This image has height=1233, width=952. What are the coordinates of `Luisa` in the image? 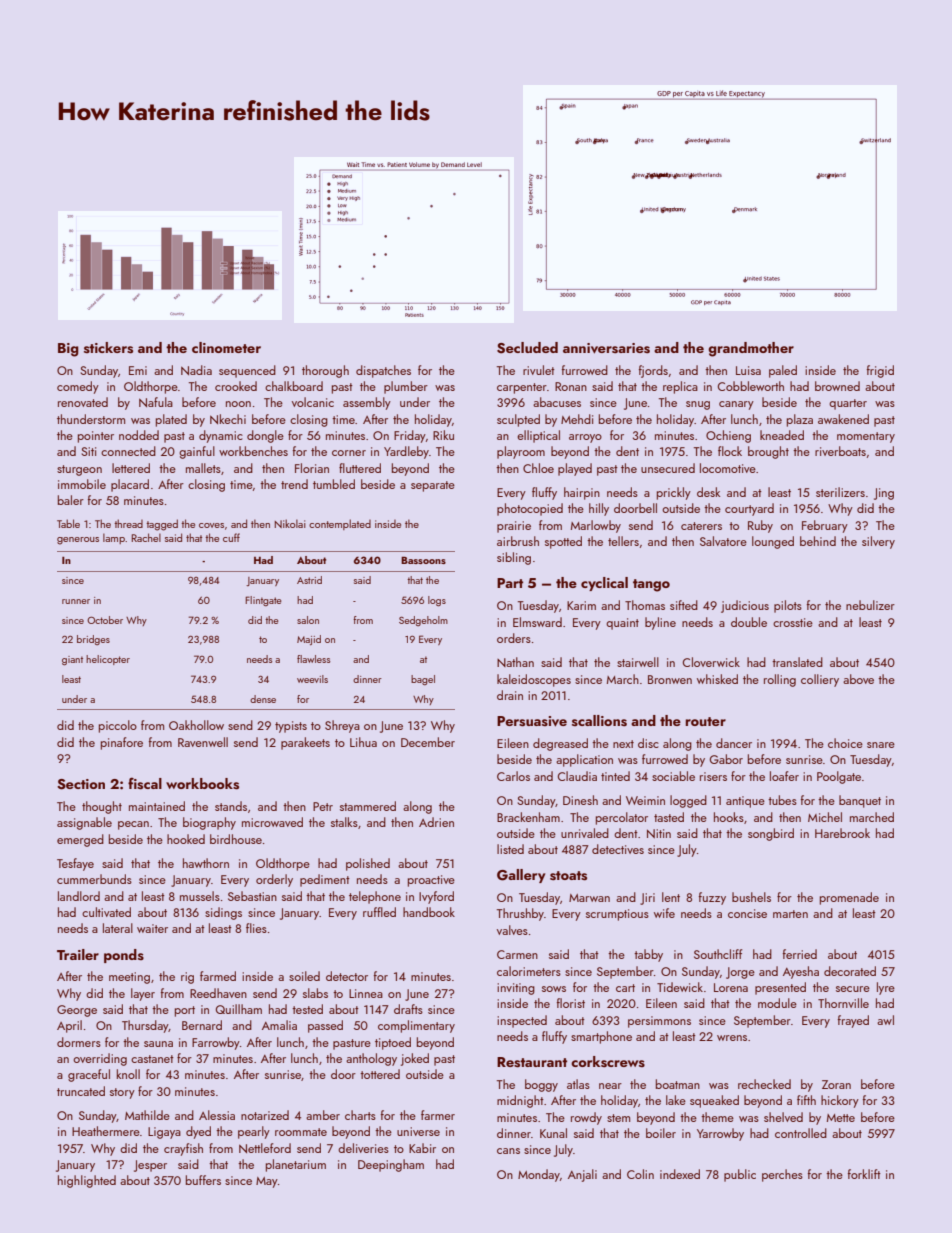 It's located at (748, 370).
